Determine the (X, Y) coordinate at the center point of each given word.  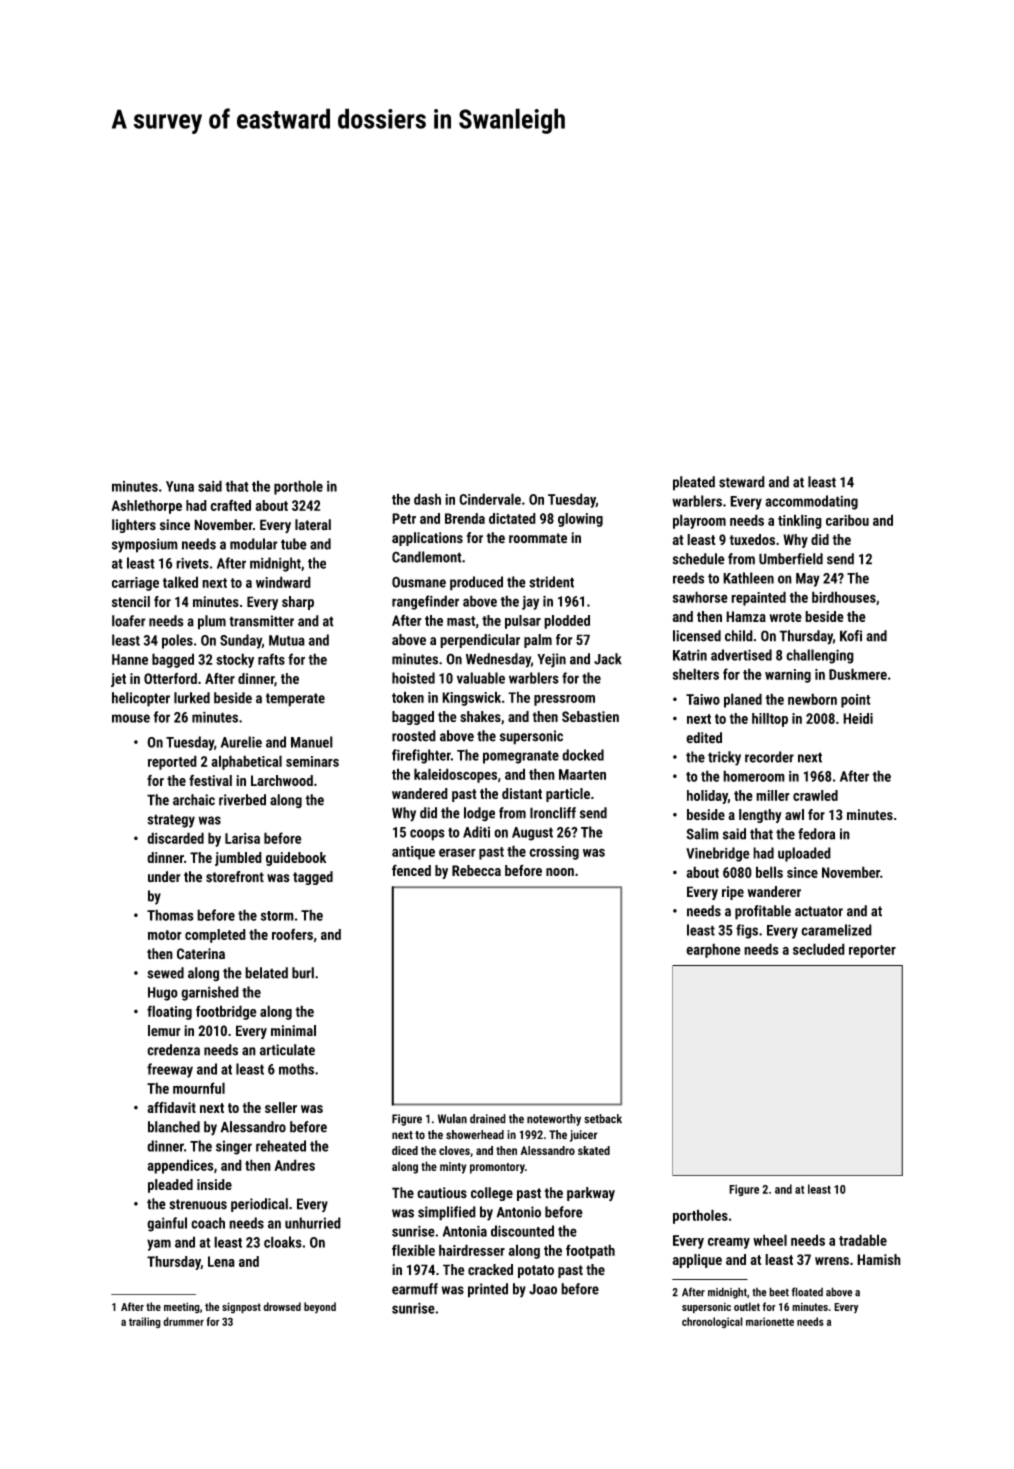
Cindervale (490, 499)
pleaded (170, 1186)
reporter (872, 951)
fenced (411, 870)
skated (594, 1150)
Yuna (180, 486)
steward (742, 482)
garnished (210, 993)
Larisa (242, 838)
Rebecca (476, 870)
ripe (733, 893)
